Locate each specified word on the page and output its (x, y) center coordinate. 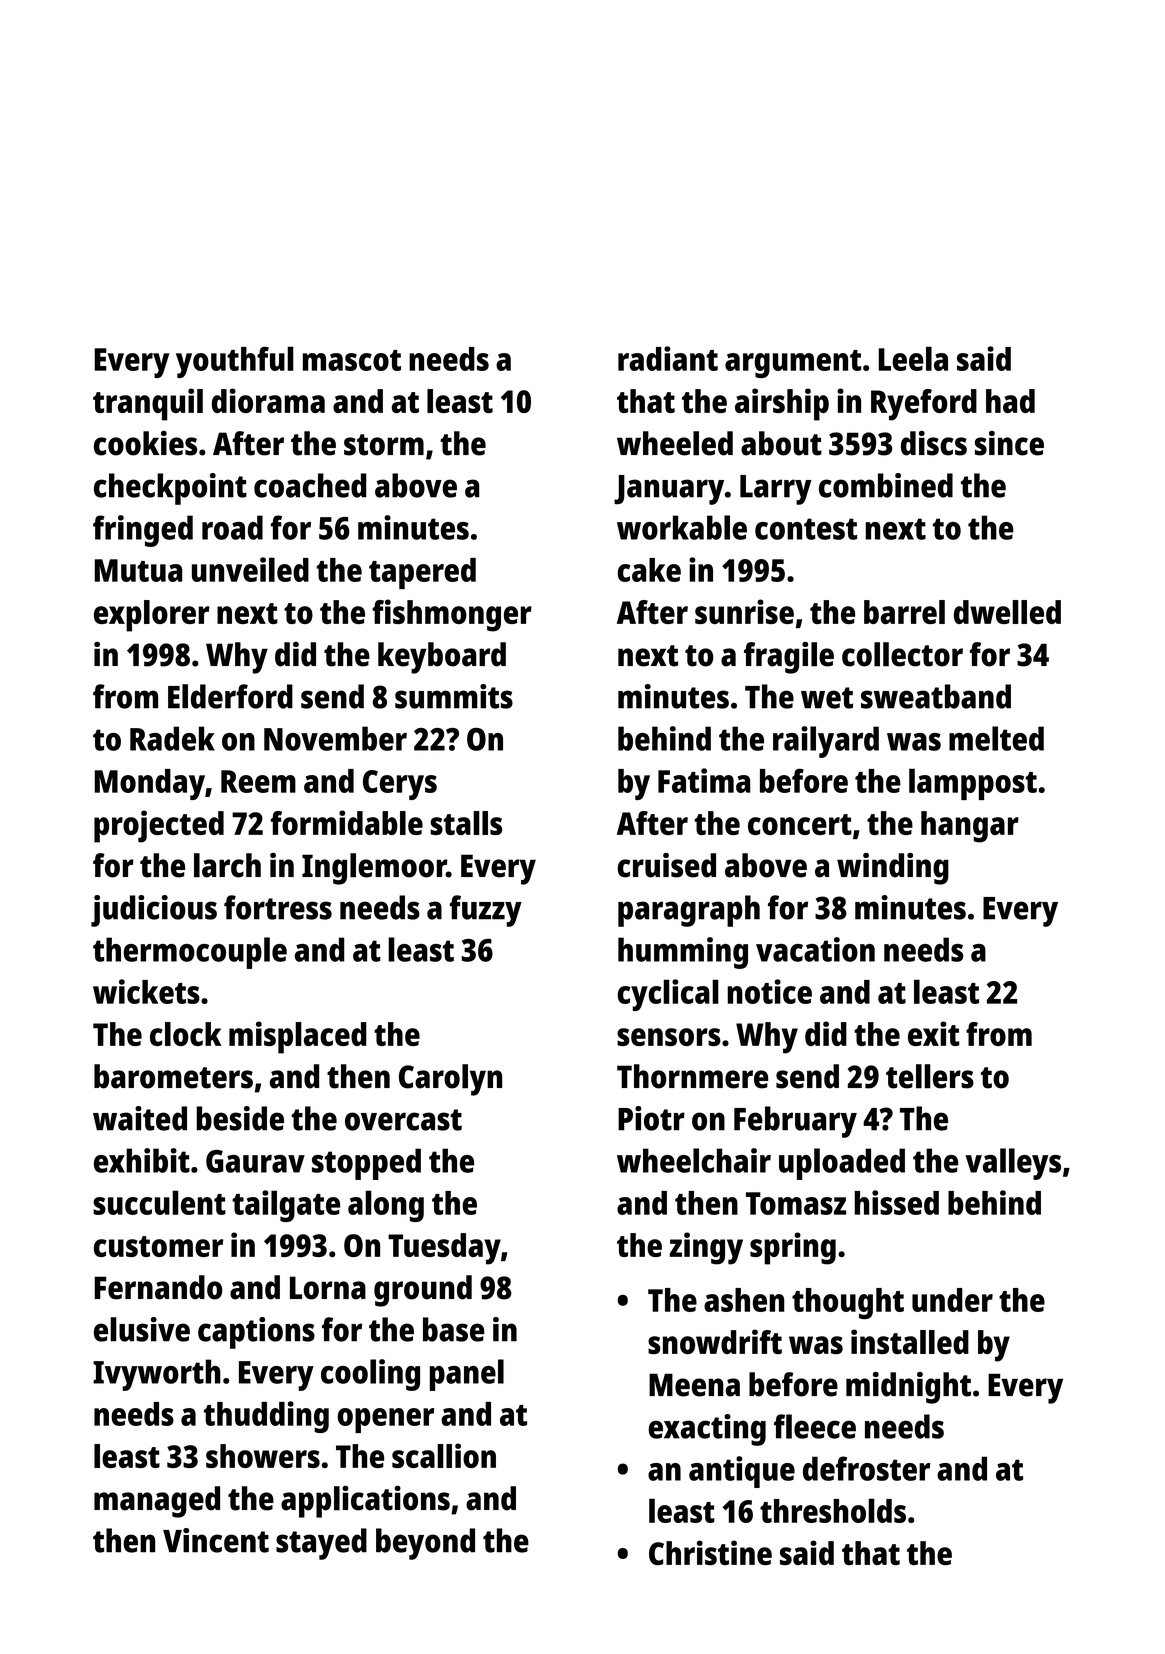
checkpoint (170, 489)
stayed (321, 1544)
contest (806, 529)
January (669, 490)
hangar (970, 827)
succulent (159, 1202)
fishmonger (452, 615)
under (952, 1300)
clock (186, 1034)
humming (683, 953)
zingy (706, 1248)
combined (886, 485)
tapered (422, 573)
